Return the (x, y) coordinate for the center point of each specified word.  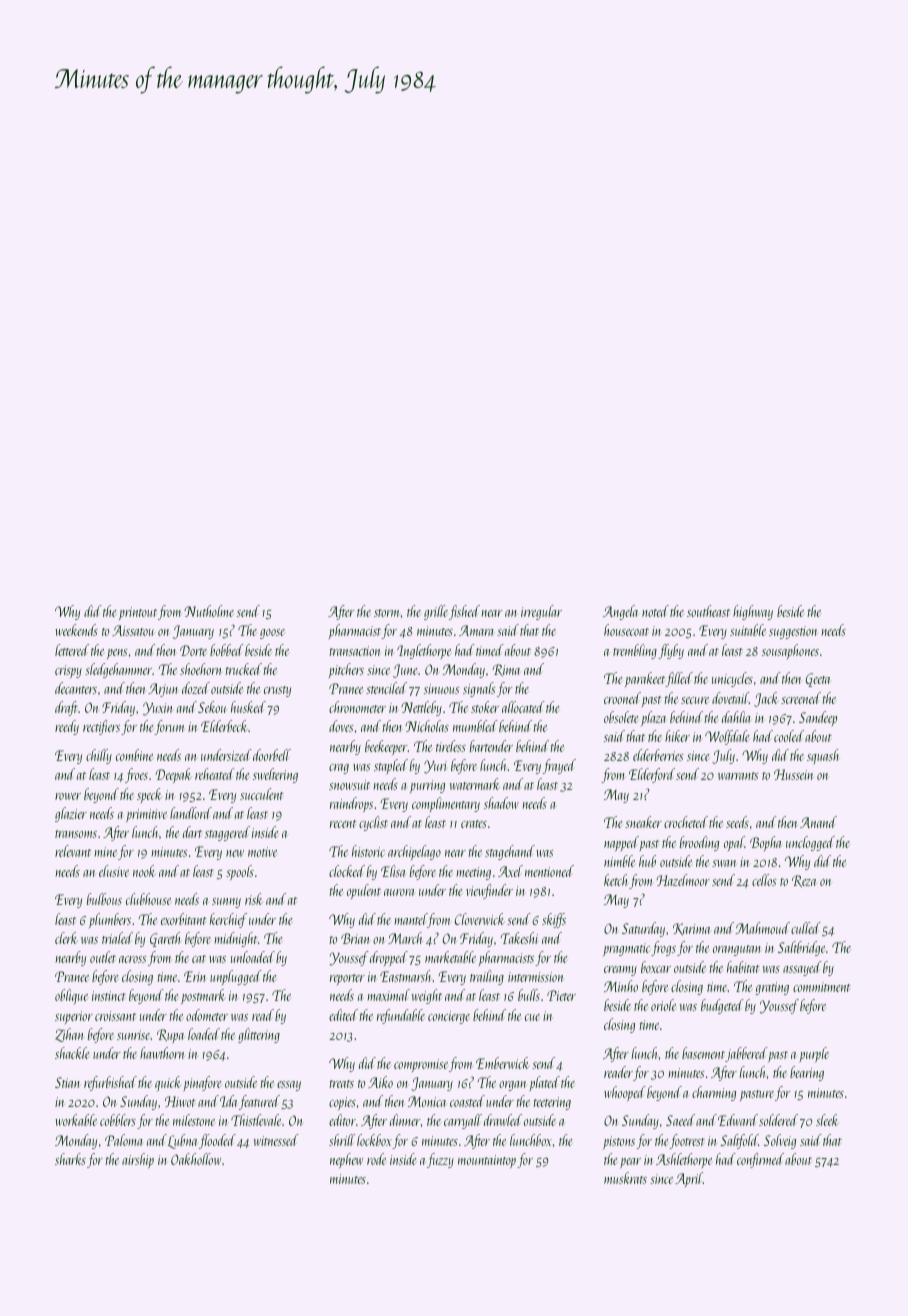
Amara (476, 630)
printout (138, 613)
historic (368, 851)
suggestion (793, 632)
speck (149, 795)
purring (427, 786)
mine (106, 852)
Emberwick (502, 1063)
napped (621, 843)
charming (714, 1093)
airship (138, 1160)
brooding (699, 843)
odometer (207, 1015)
